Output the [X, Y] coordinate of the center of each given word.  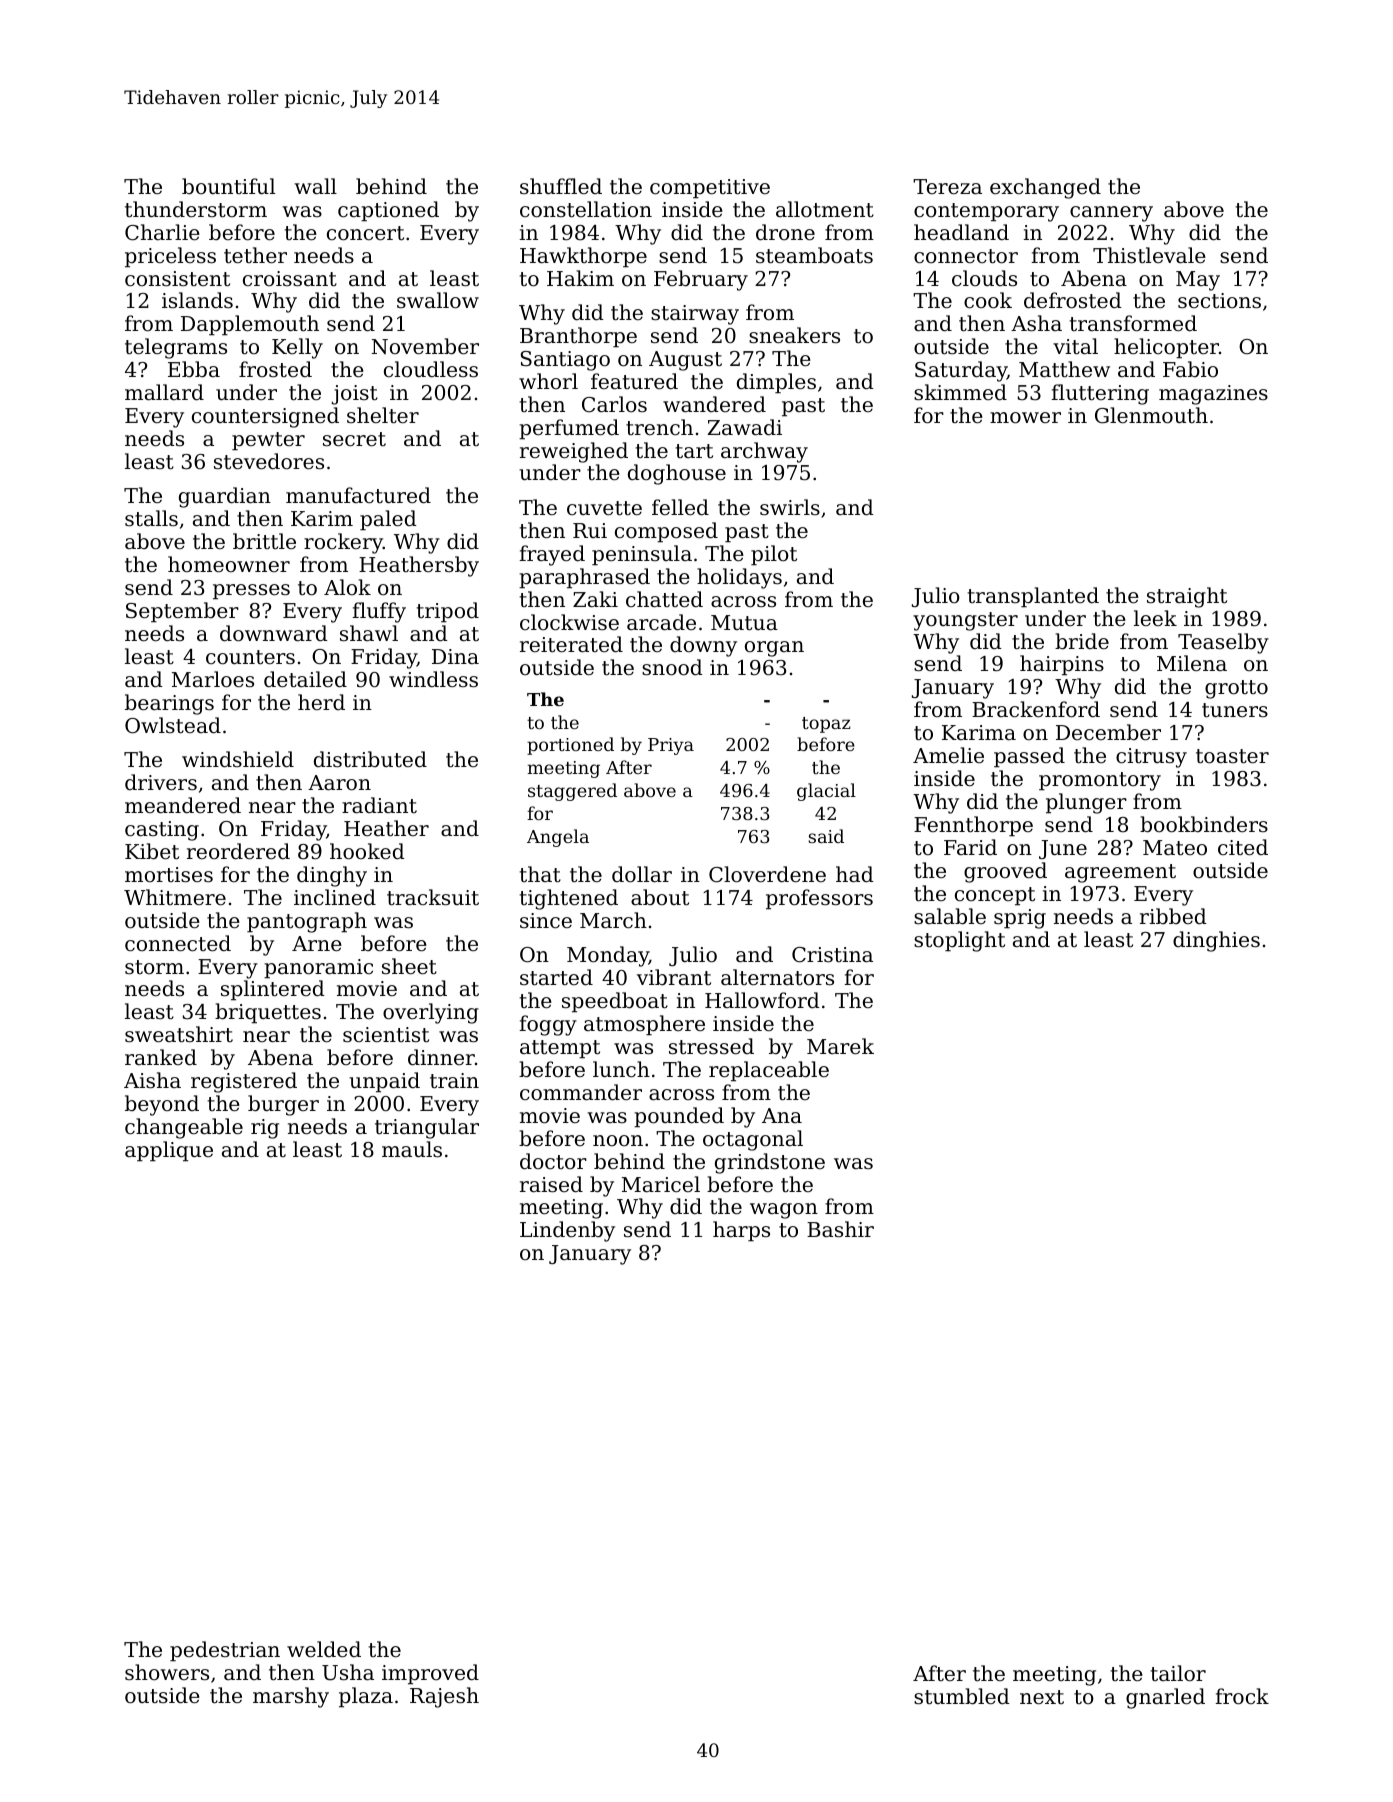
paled [388, 520]
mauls [412, 1149]
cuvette [604, 508]
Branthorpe [578, 337]
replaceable [769, 1071]
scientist [386, 1035]
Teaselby [1223, 643]
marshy [291, 1697]
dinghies [1216, 941]
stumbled [962, 1696]
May [1198, 281]
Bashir [840, 1229]
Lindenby [567, 1231]
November [425, 346]
